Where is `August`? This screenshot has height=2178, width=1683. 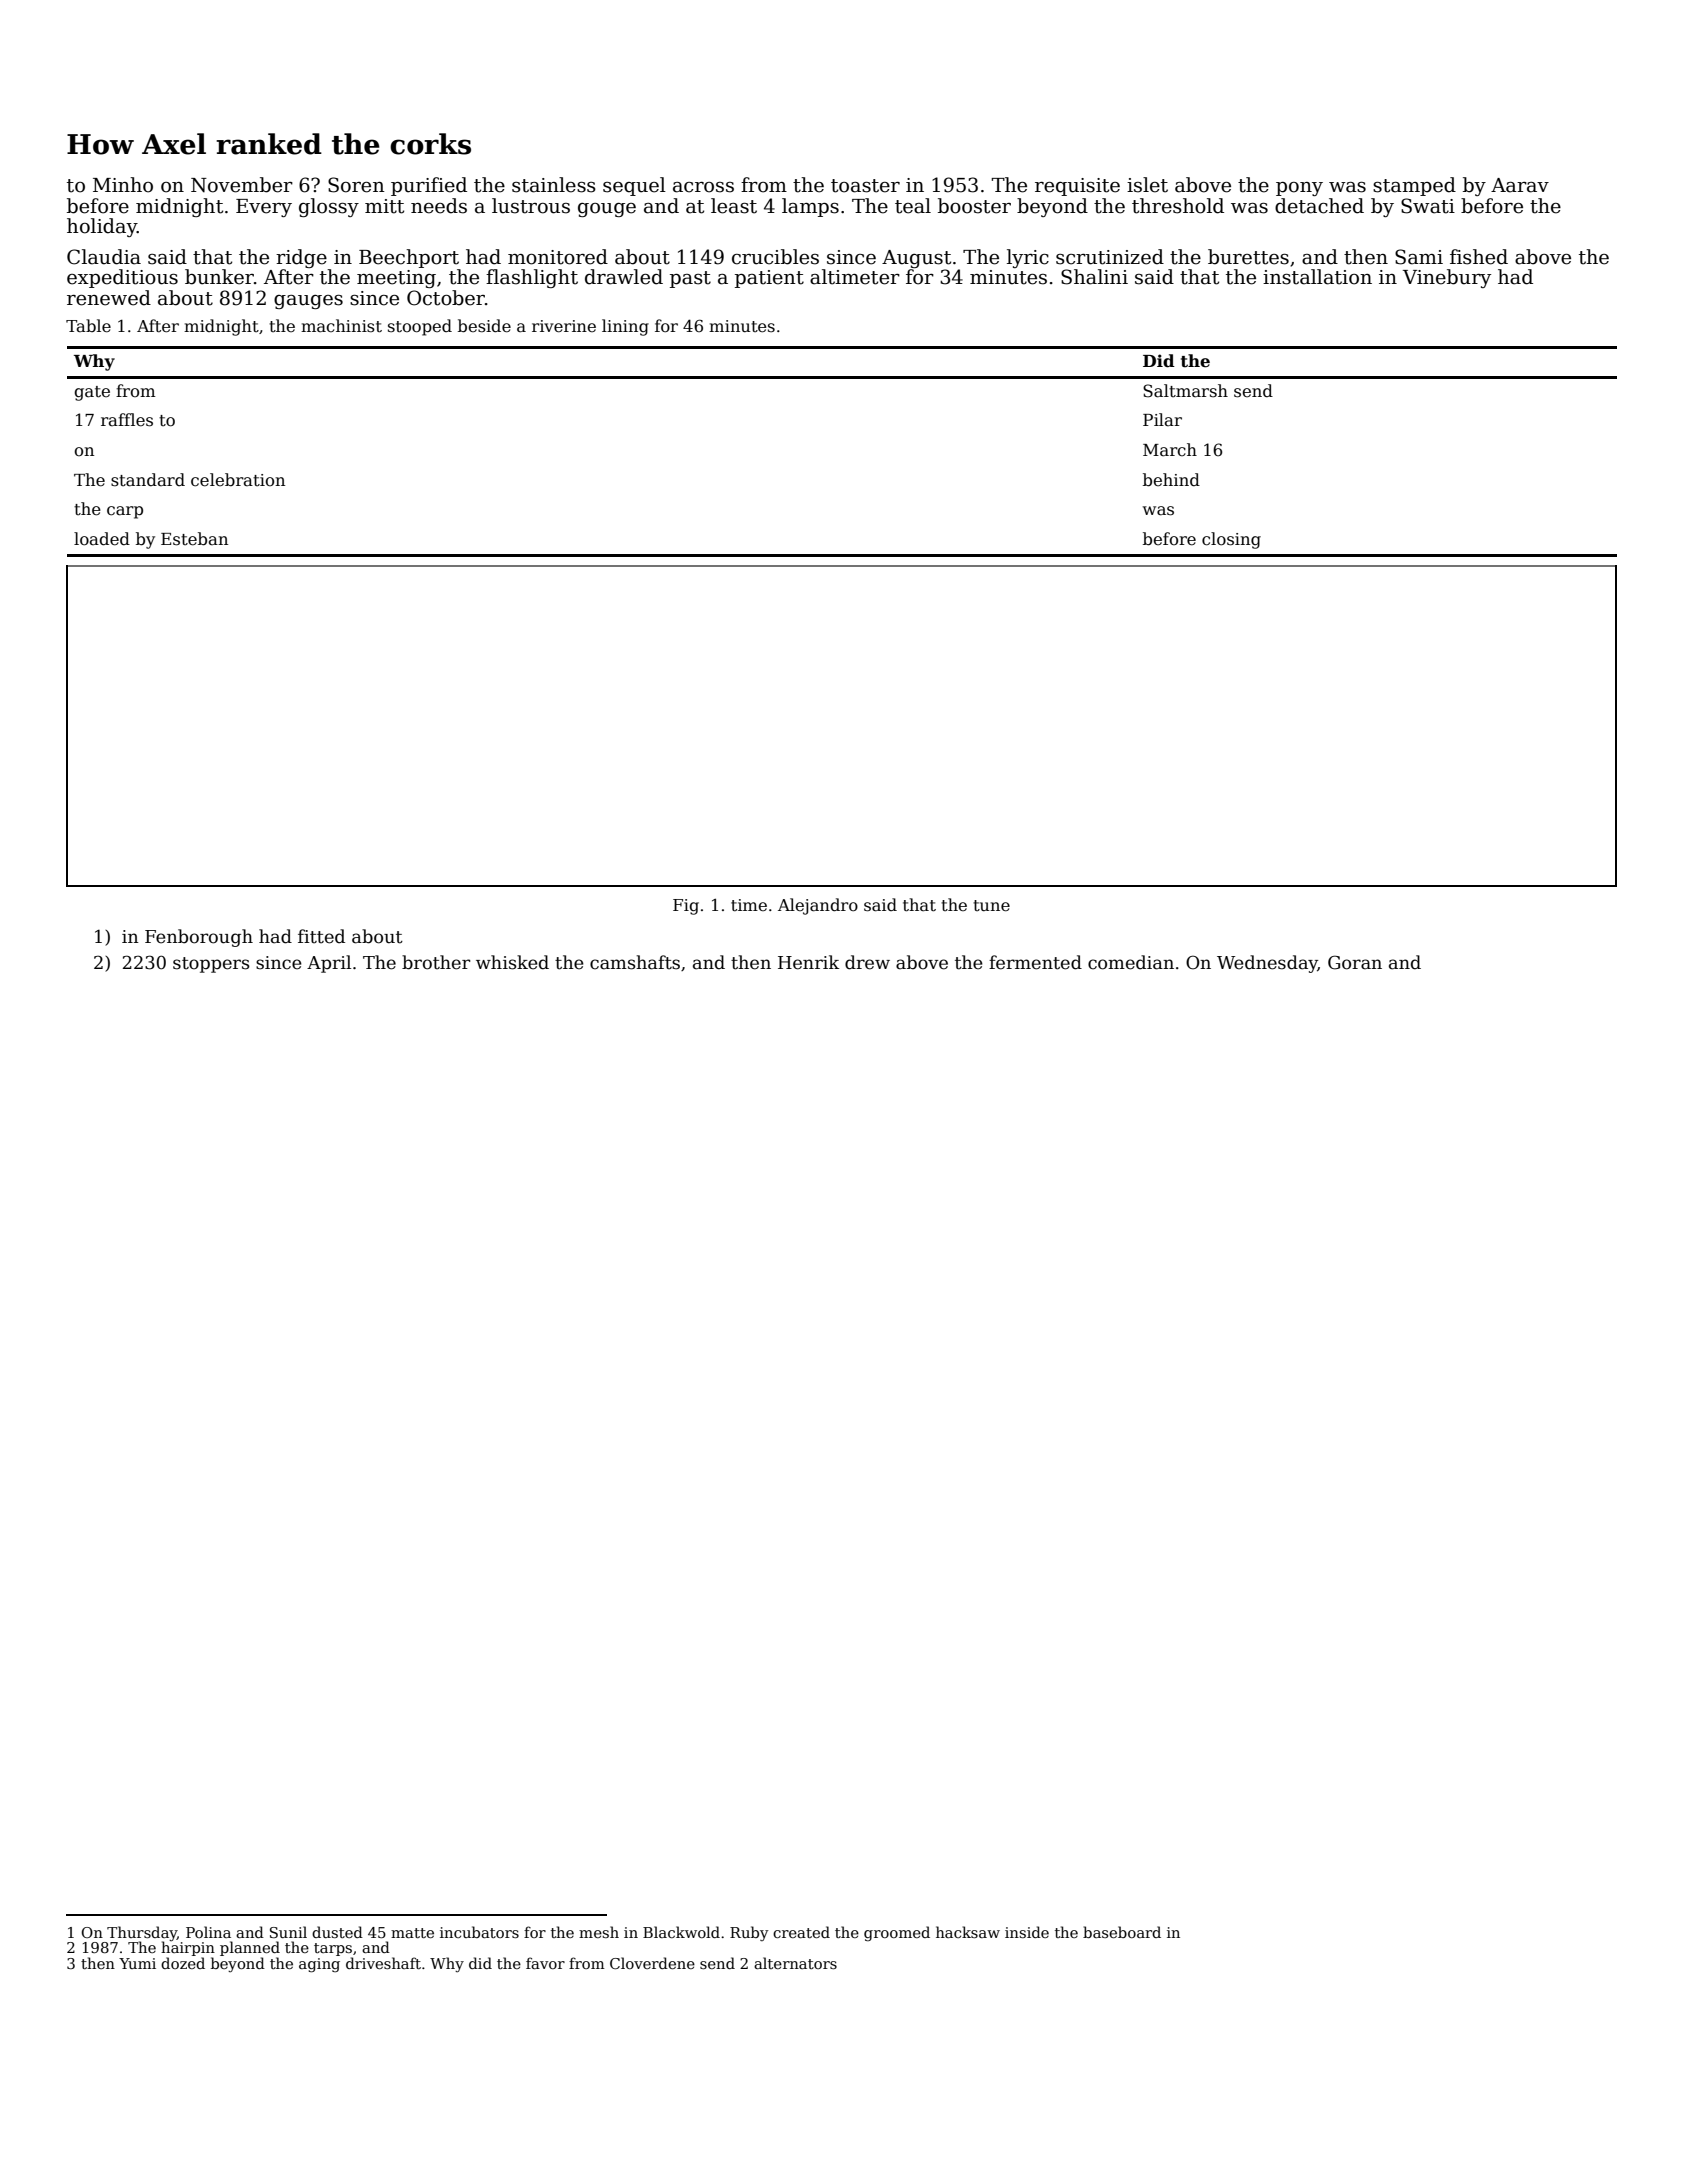
August is located at coordinates (916, 259).
